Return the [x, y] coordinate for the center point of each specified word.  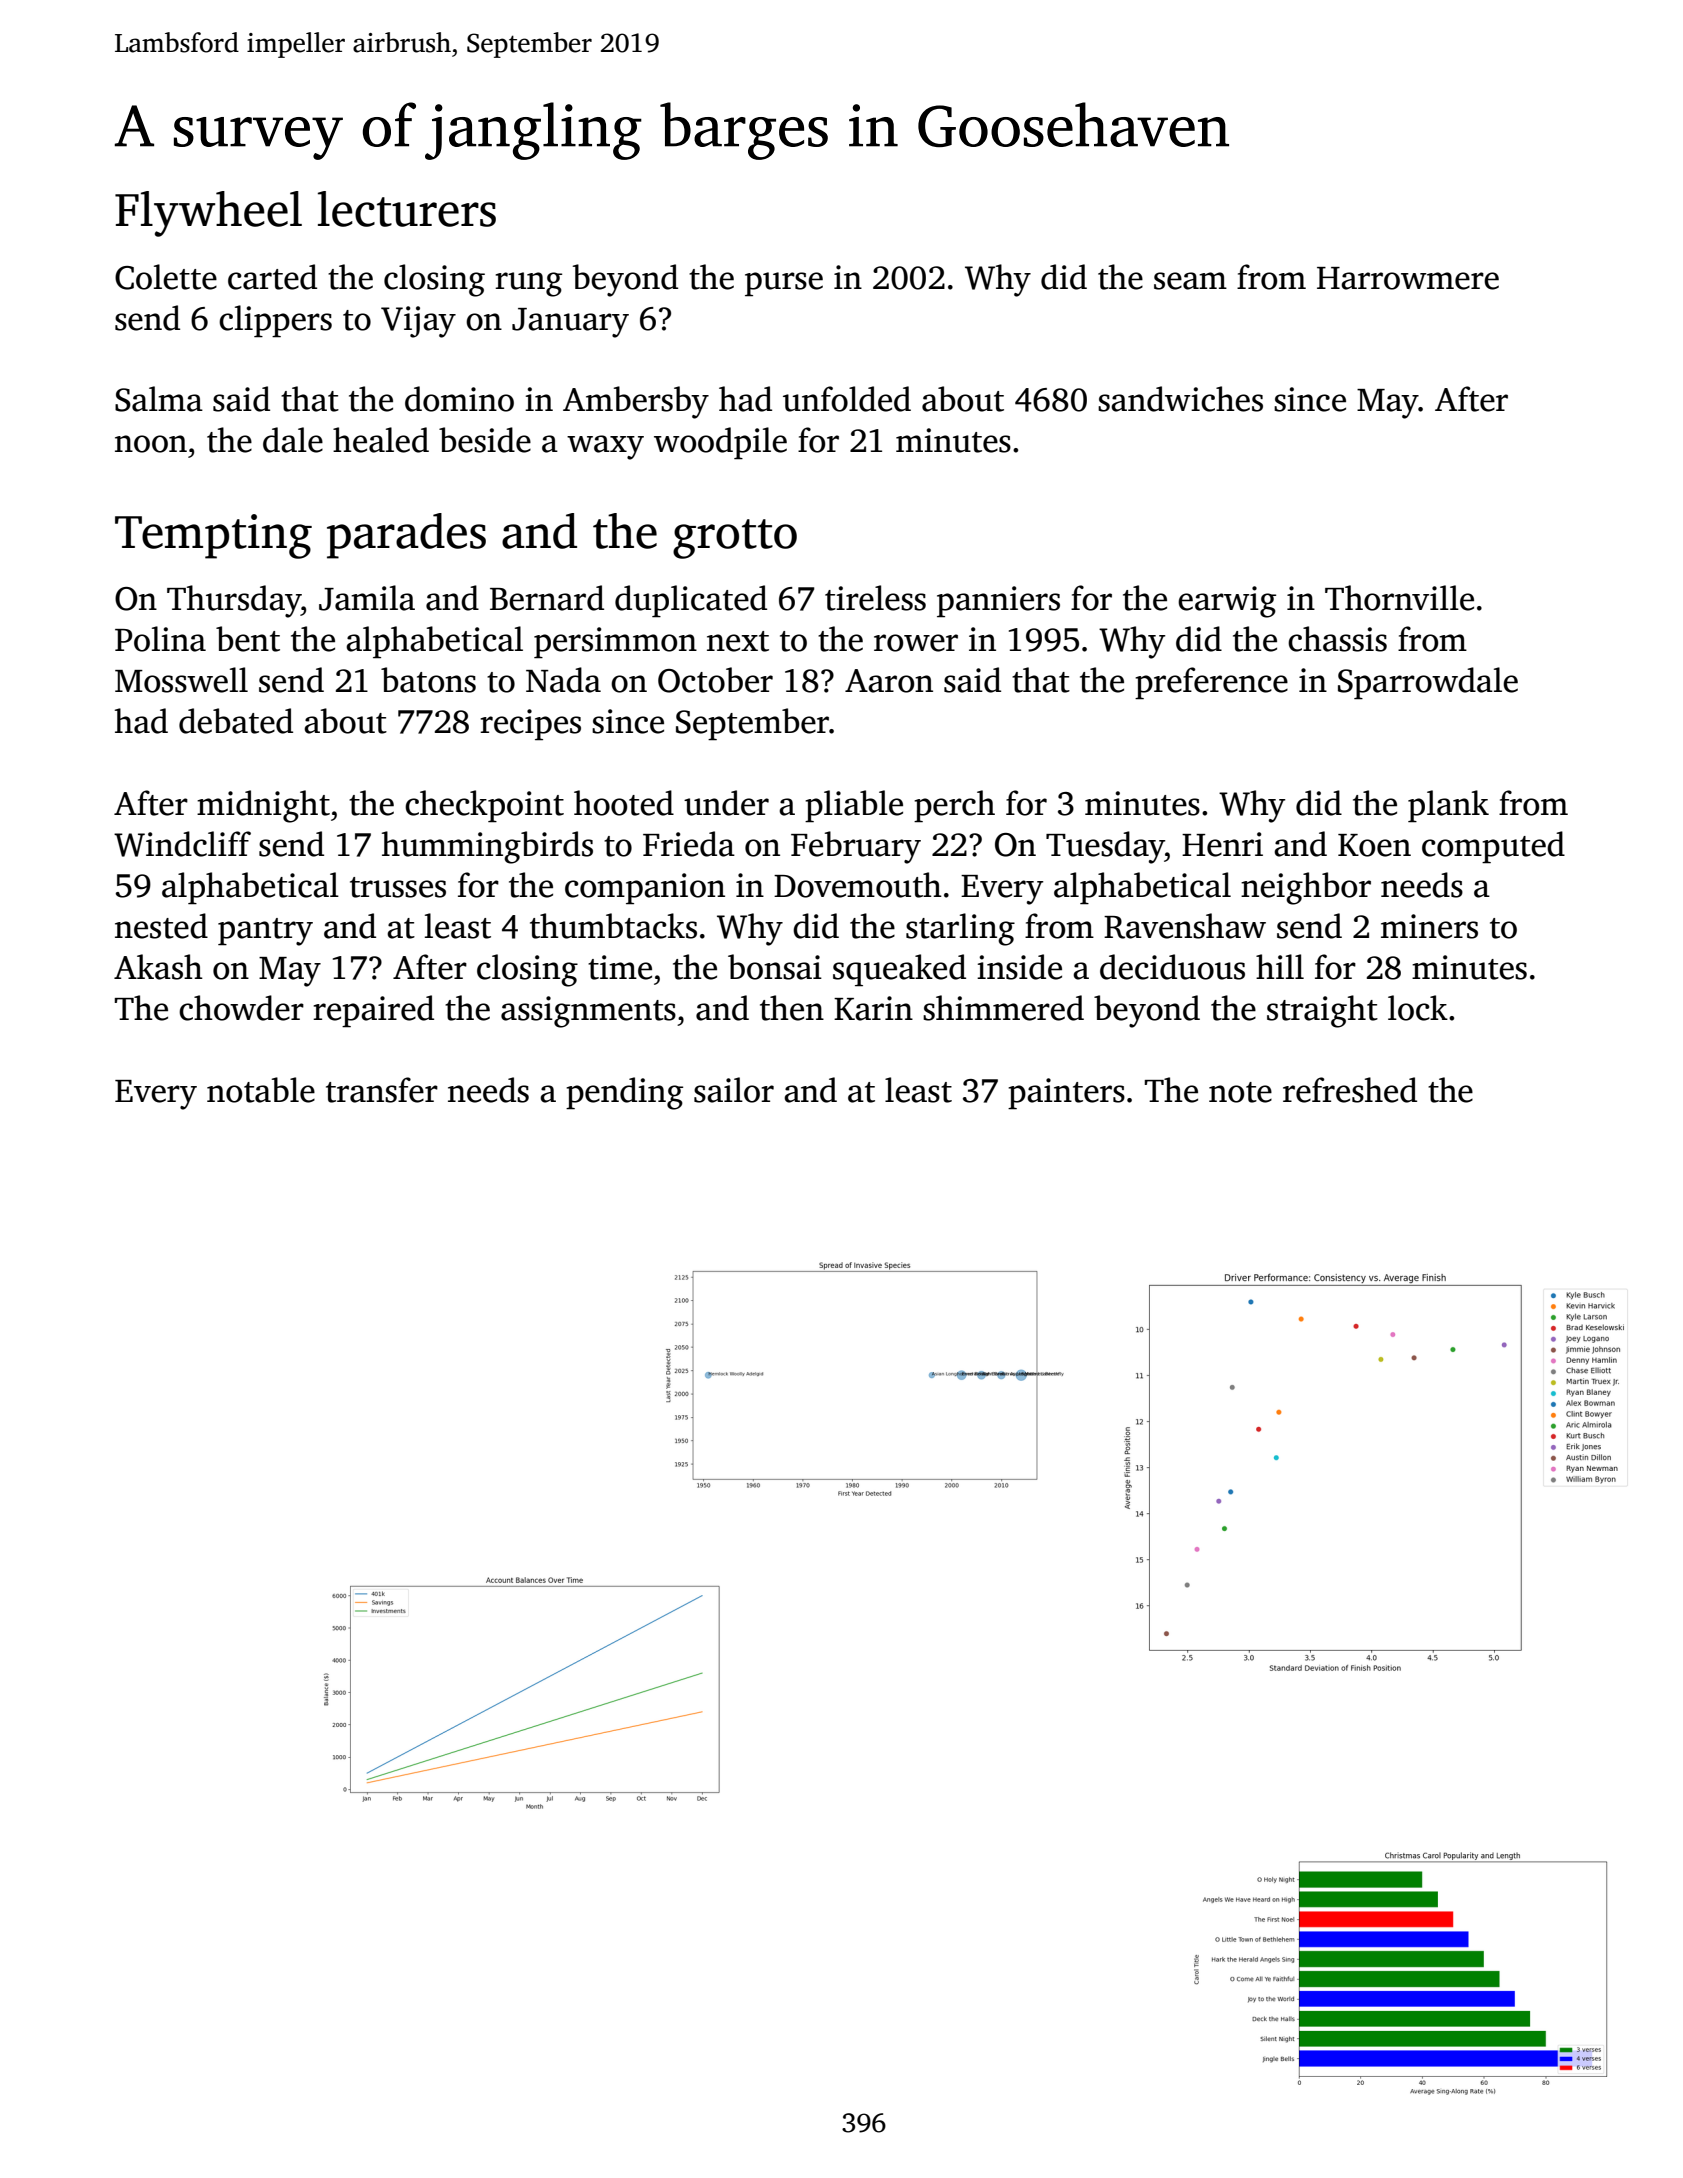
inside [1019, 967]
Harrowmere [1408, 278]
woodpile [720, 443]
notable [261, 1090]
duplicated [691, 601]
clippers [275, 321]
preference [1211, 683]
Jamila [367, 598]
